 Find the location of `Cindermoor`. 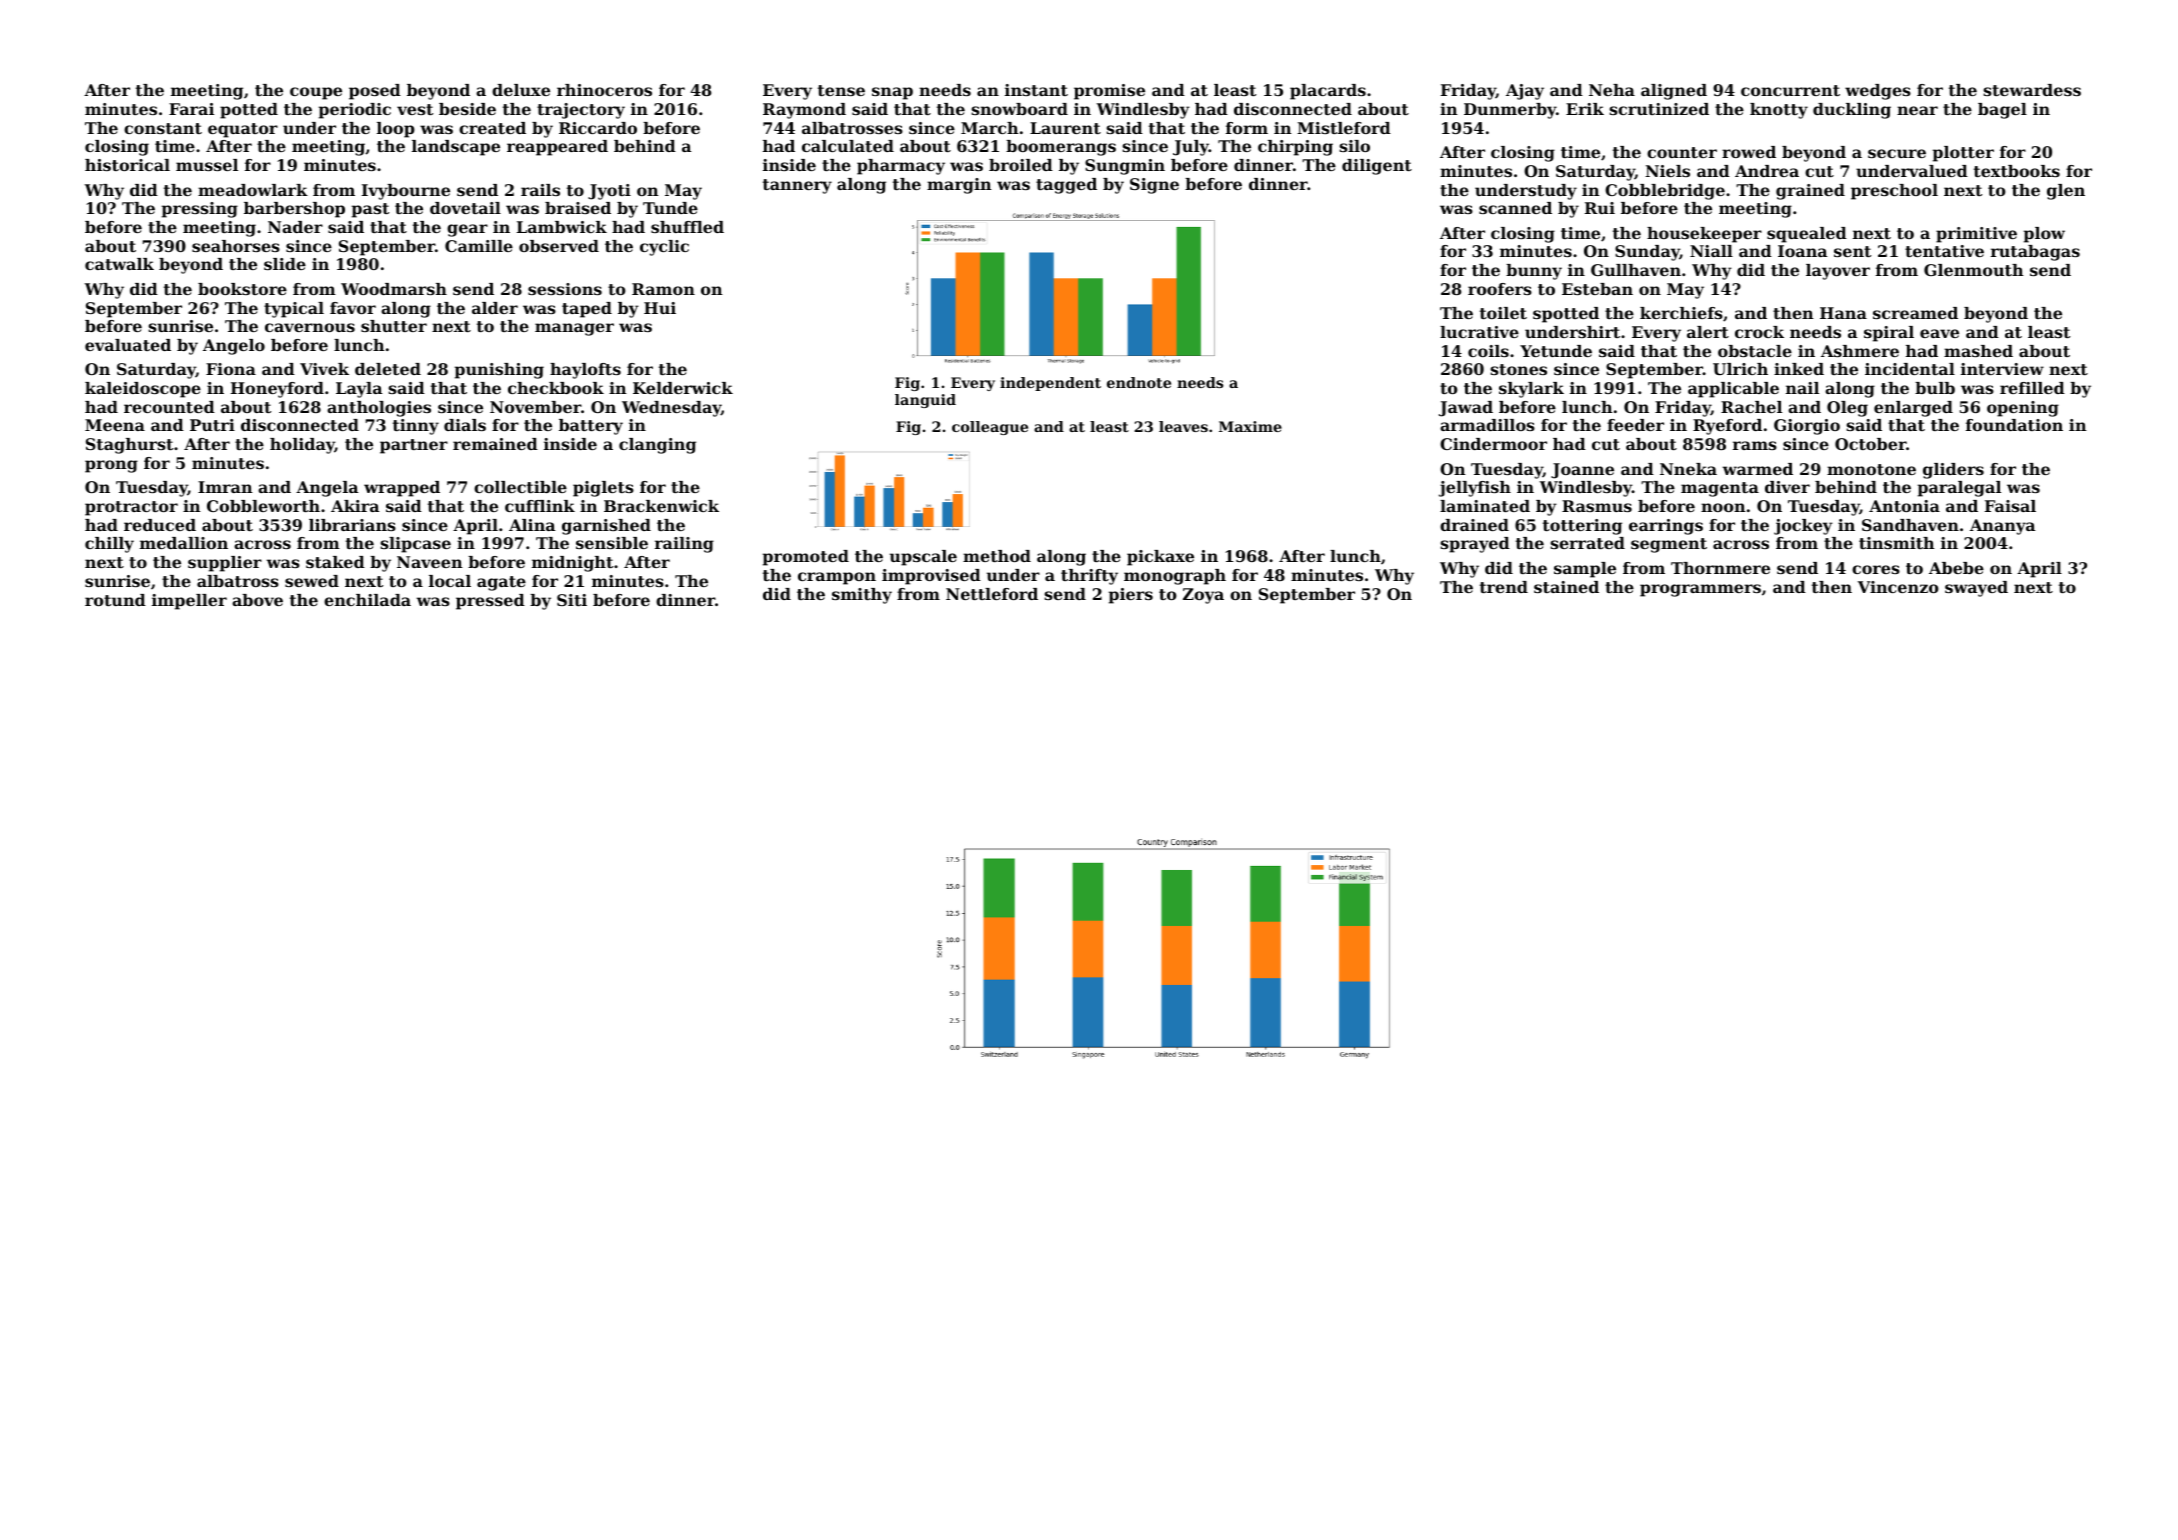

Cindermoor is located at coordinates (1493, 444).
